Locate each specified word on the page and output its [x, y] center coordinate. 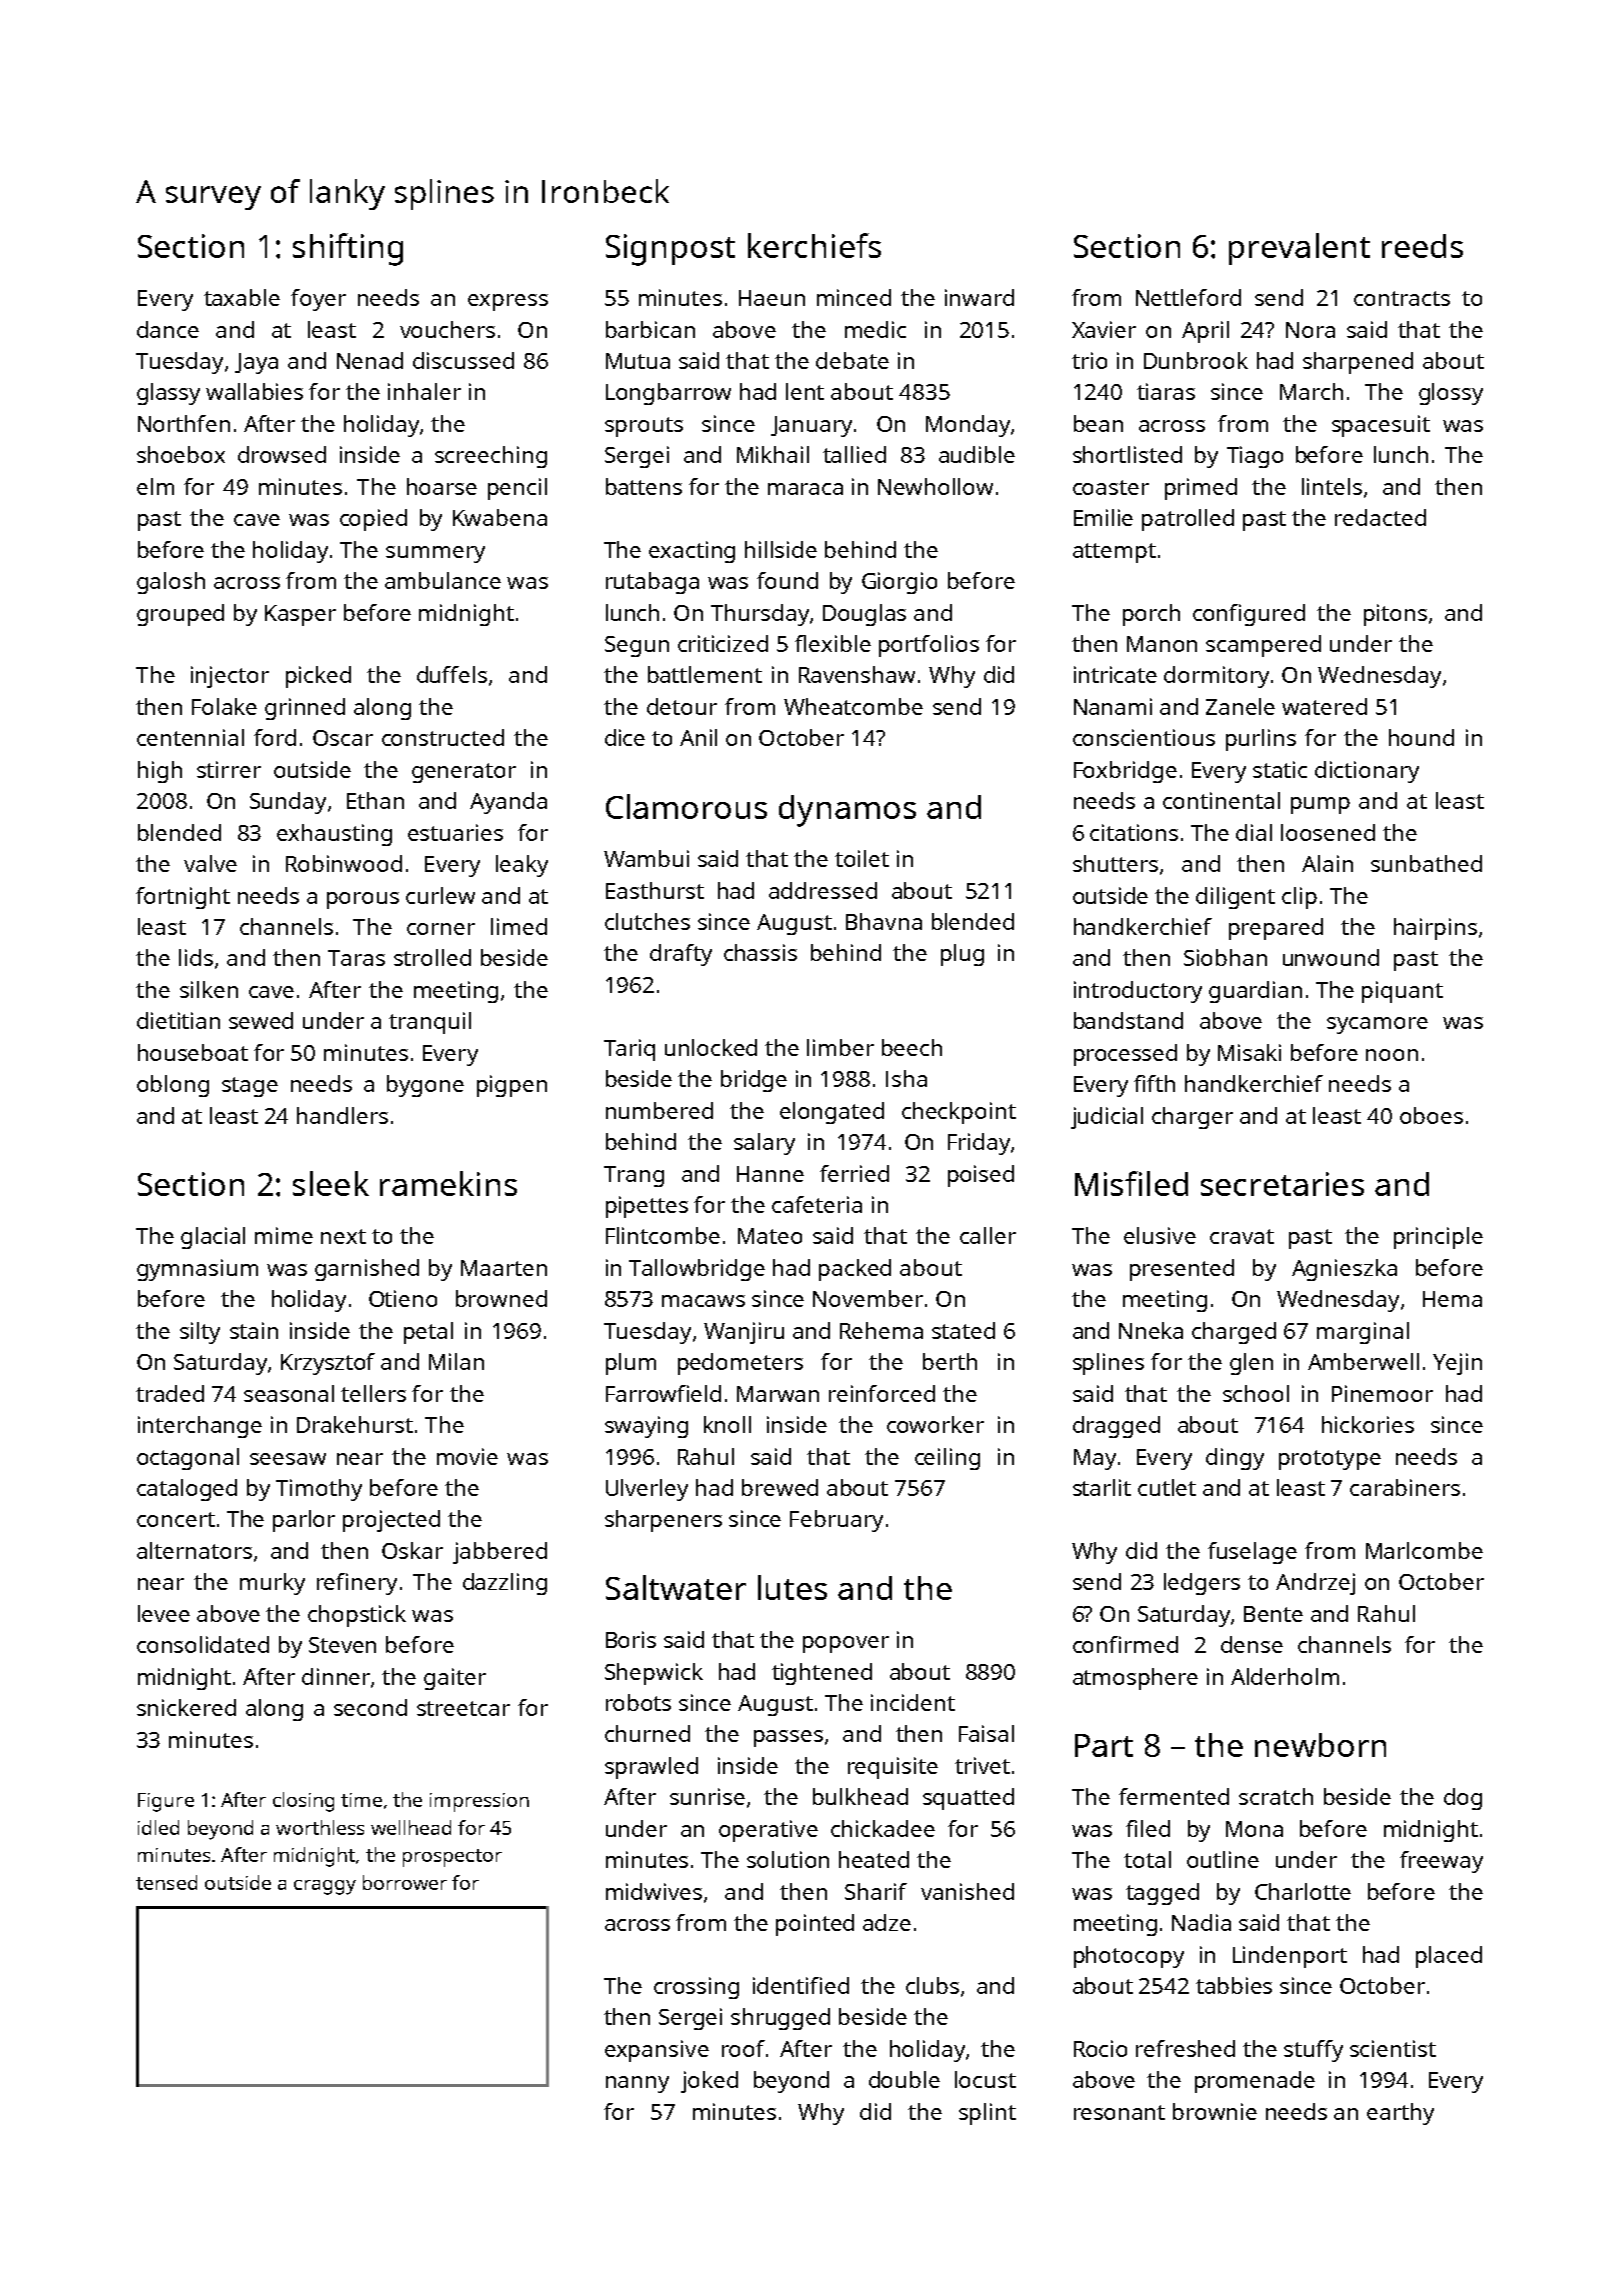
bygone [425, 1086]
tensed [166, 1882]
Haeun [772, 298]
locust [985, 2079]
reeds [1422, 246]
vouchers [447, 329]
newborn [1320, 1745]
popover [846, 1644]
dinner [337, 1677]
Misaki [1249, 1052]
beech [912, 1047]
